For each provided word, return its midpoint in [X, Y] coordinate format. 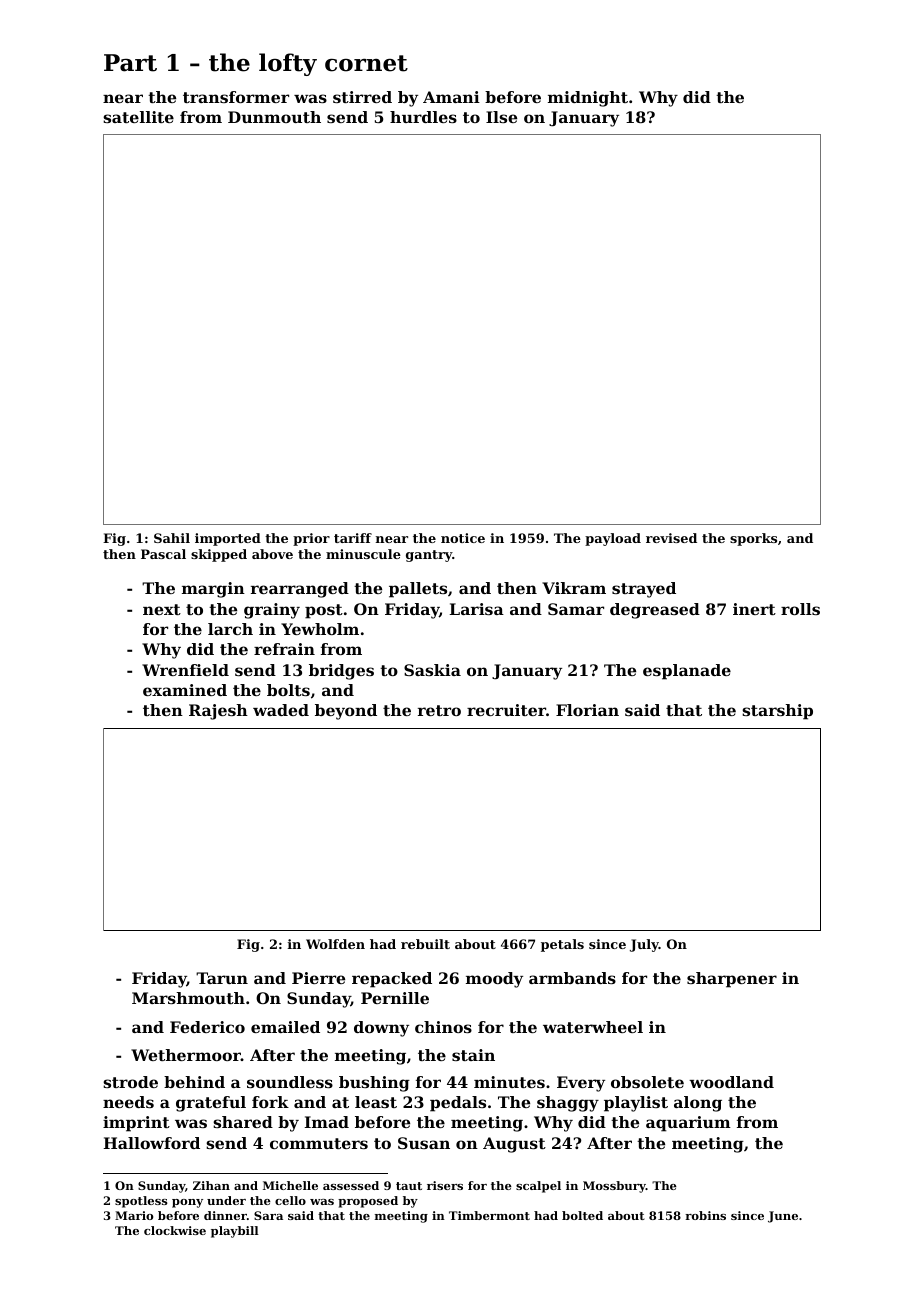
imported [228, 539]
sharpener [732, 980]
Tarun [222, 978]
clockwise [175, 1230]
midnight [588, 99]
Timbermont [489, 1215]
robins [705, 1215]
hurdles [423, 117]
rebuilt [425, 944]
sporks [753, 539]
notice [463, 538]
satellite [138, 117]
